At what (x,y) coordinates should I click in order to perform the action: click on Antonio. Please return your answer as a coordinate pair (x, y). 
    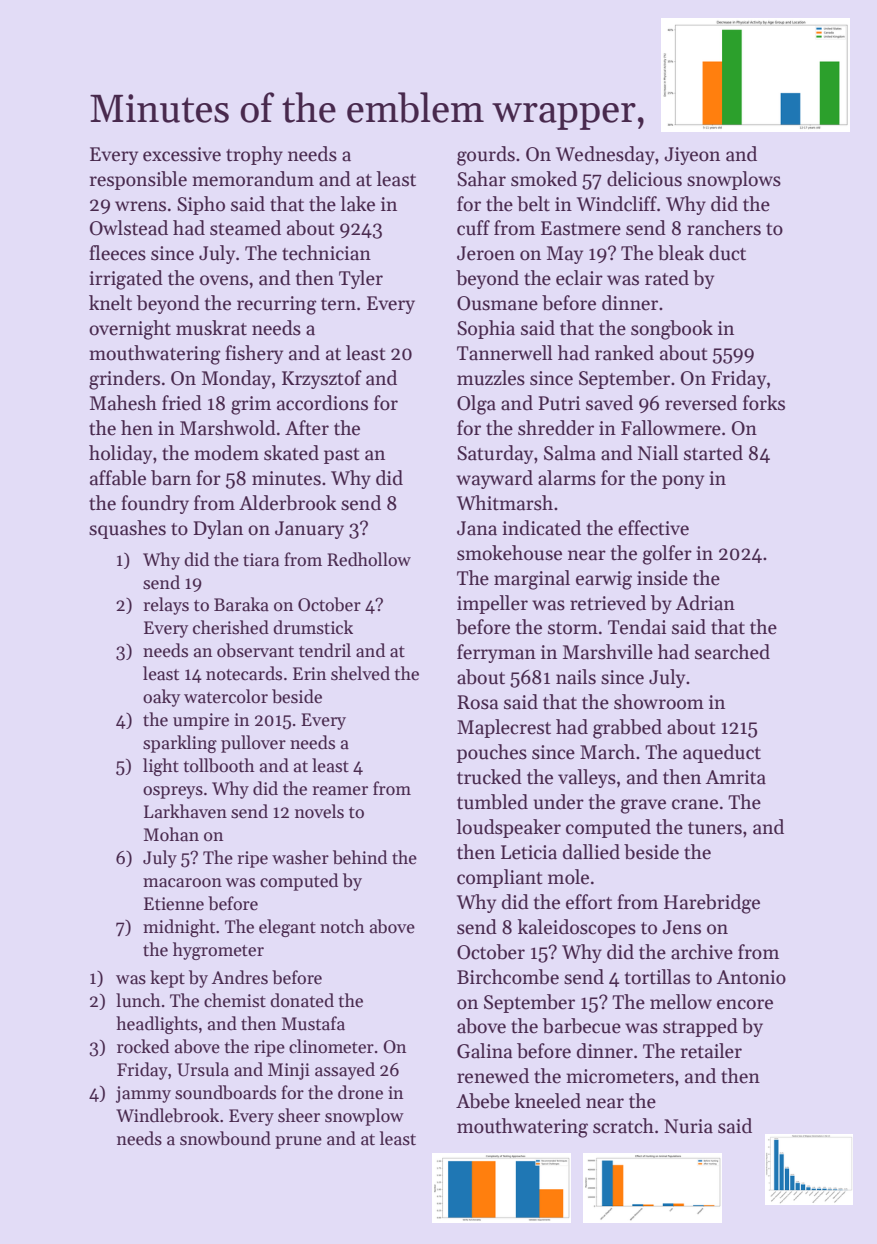
    Looking at the image, I should click on (751, 977).
